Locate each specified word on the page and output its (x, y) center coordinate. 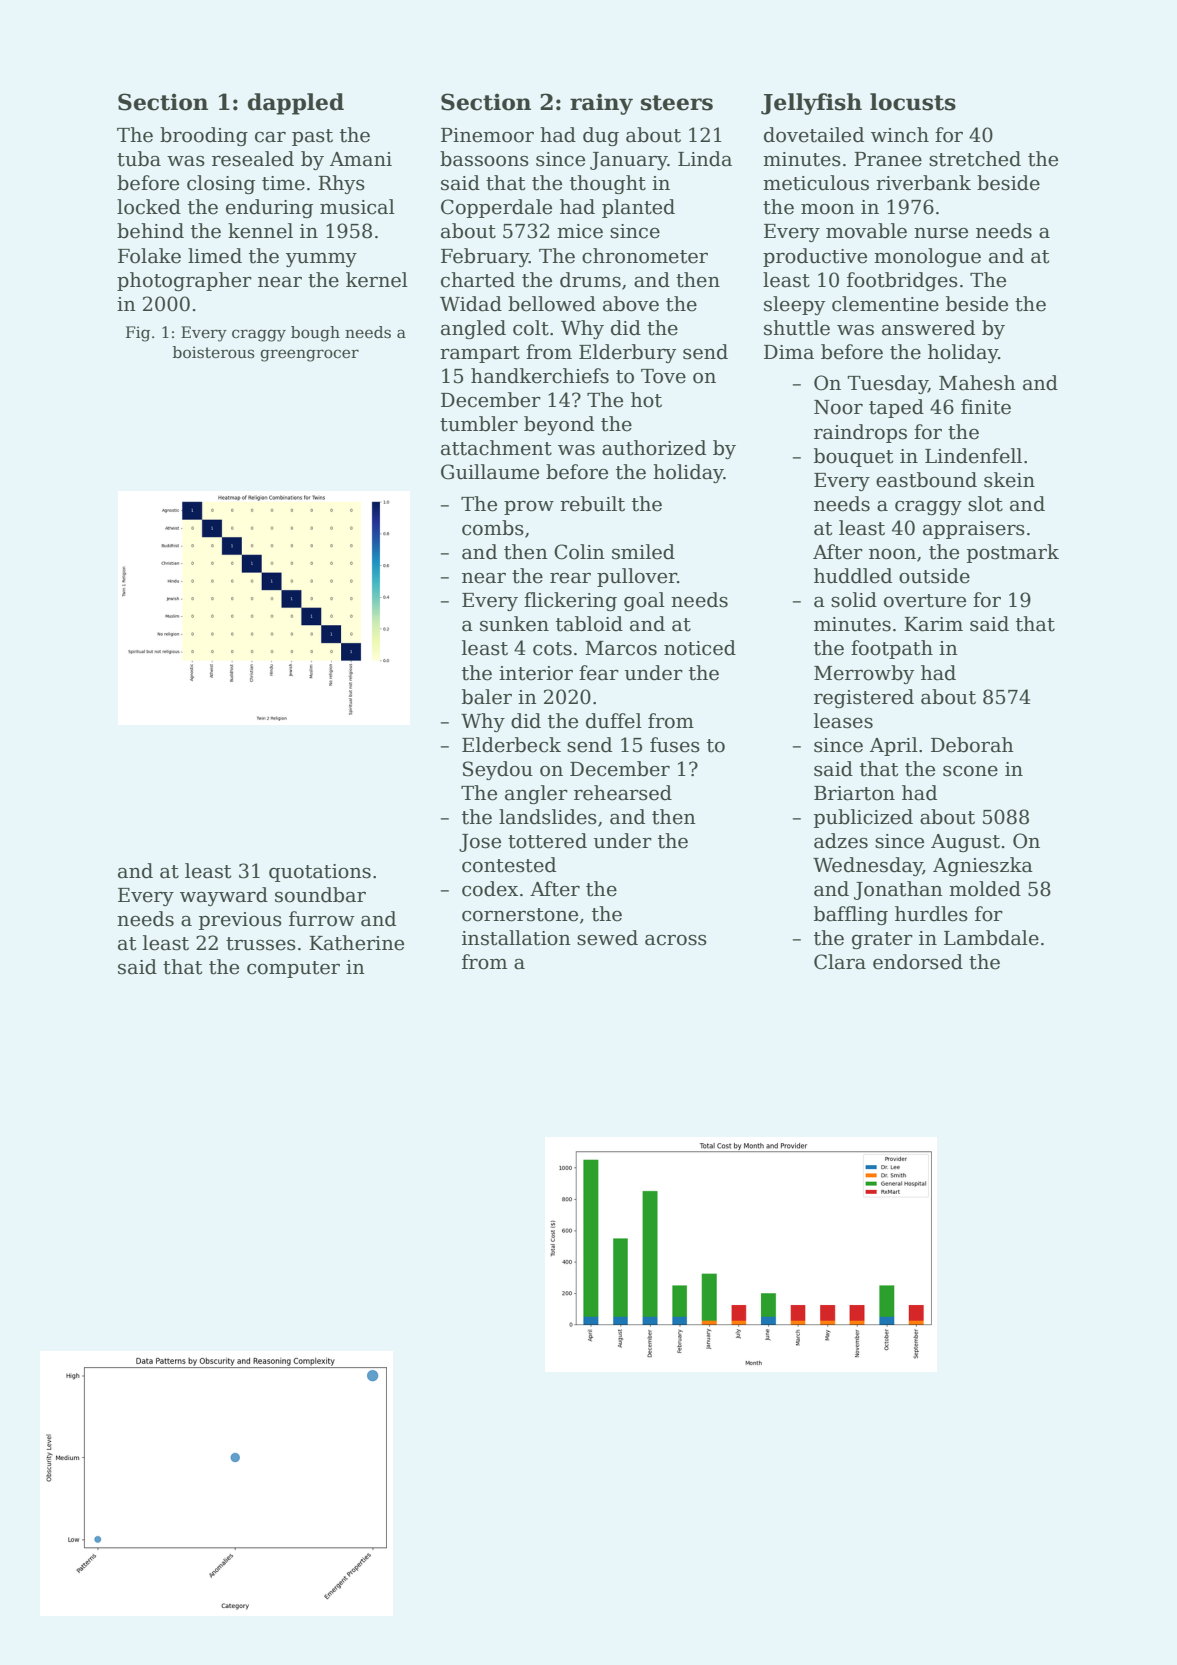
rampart (480, 354)
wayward (224, 896)
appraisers (974, 530)
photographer (184, 281)
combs (493, 528)
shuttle (797, 328)
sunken (514, 624)
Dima (789, 352)
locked (149, 207)
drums (590, 280)
